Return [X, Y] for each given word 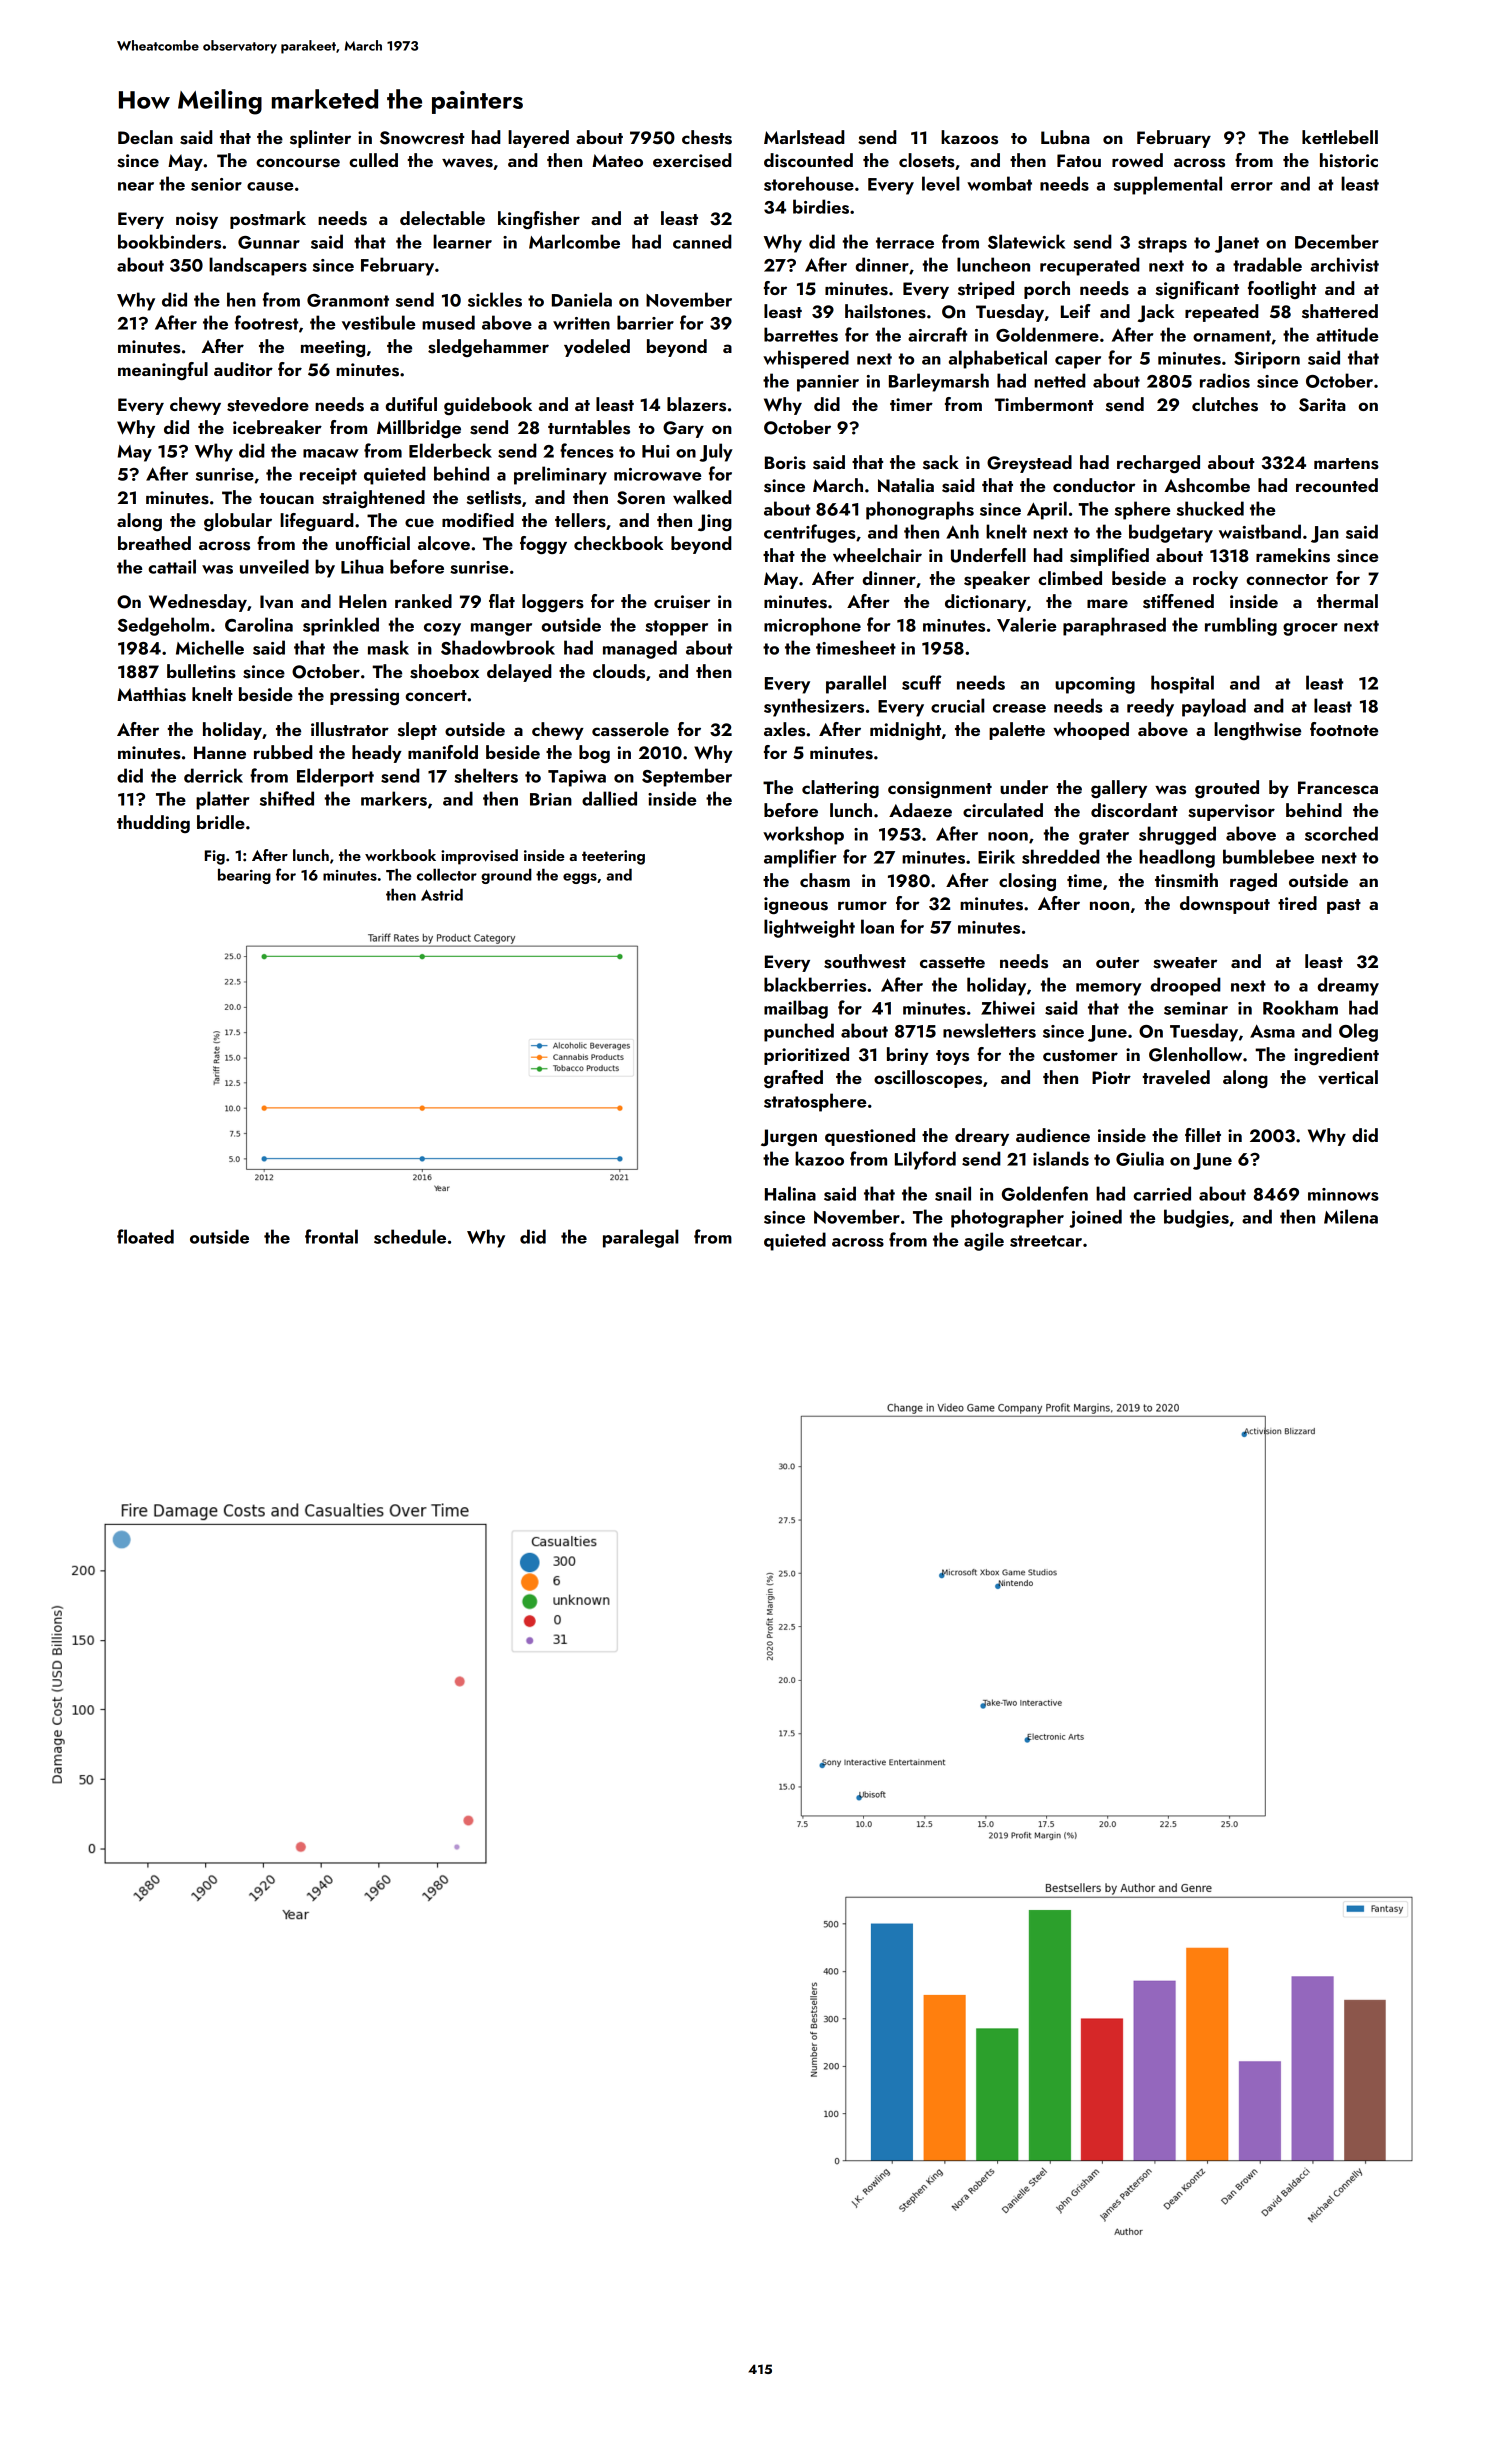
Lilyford [925, 1160]
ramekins [1293, 555]
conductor [1094, 485]
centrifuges [810, 533]
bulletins [201, 671]
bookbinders [169, 241]
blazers [696, 404]
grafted [793, 1079]
